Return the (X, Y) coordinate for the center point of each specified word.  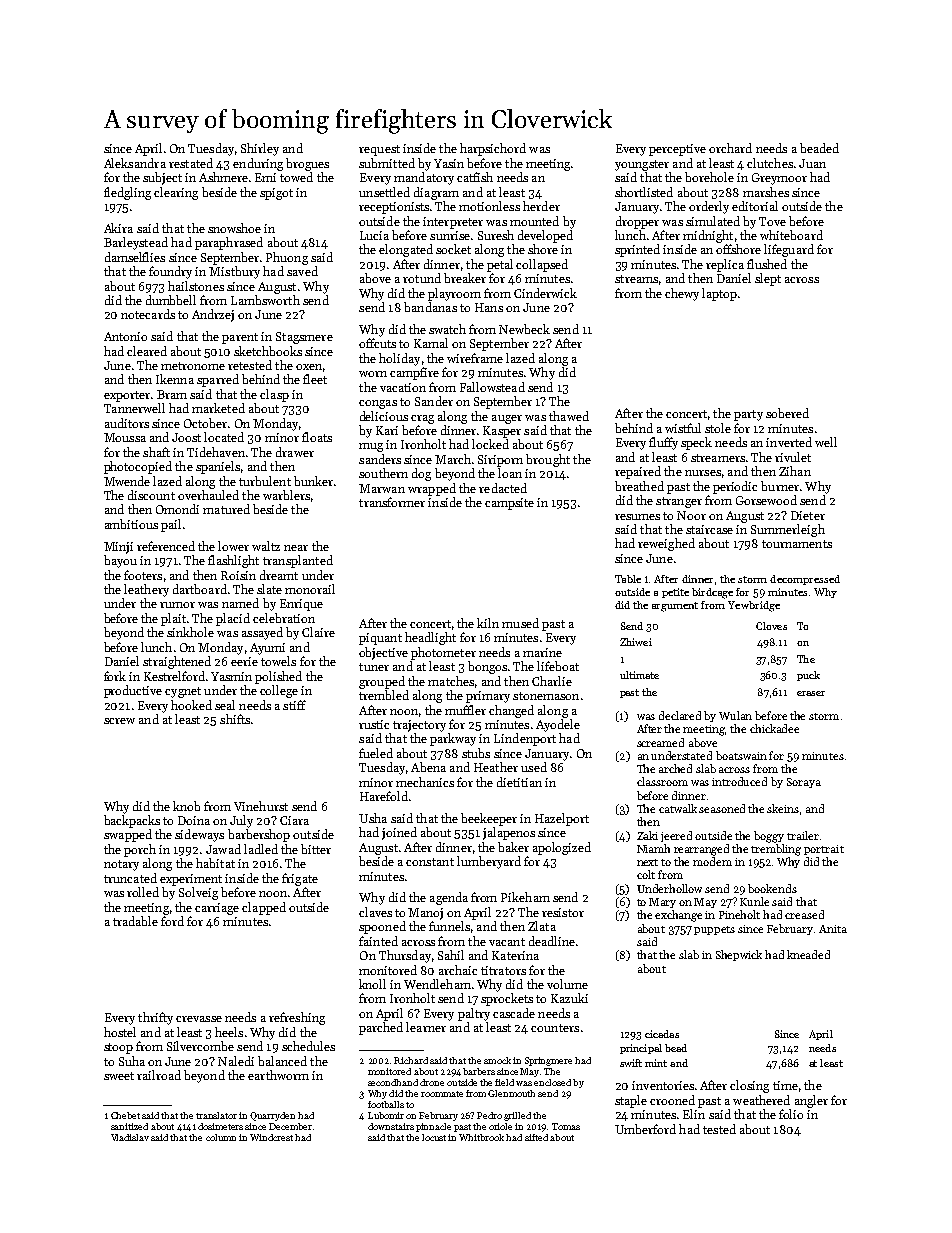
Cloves (771, 626)
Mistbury (234, 272)
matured (226, 509)
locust (434, 1137)
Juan (812, 163)
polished (278, 677)
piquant (380, 639)
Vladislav (130, 1137)
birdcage (712, 593)
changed (511, 711)
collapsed (542, 265)
